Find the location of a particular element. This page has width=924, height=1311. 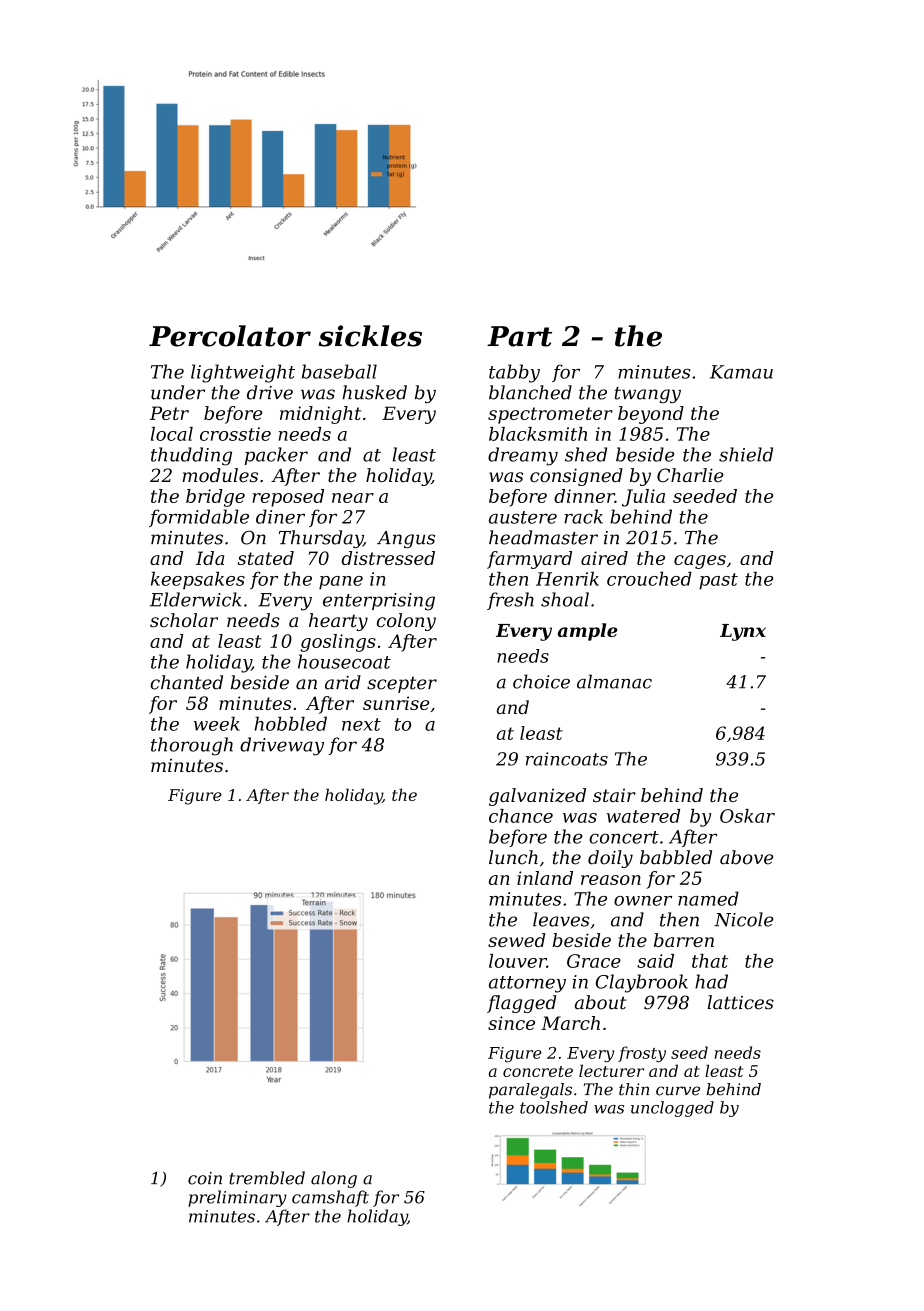

sickles is located at coordinates (370, 336).
